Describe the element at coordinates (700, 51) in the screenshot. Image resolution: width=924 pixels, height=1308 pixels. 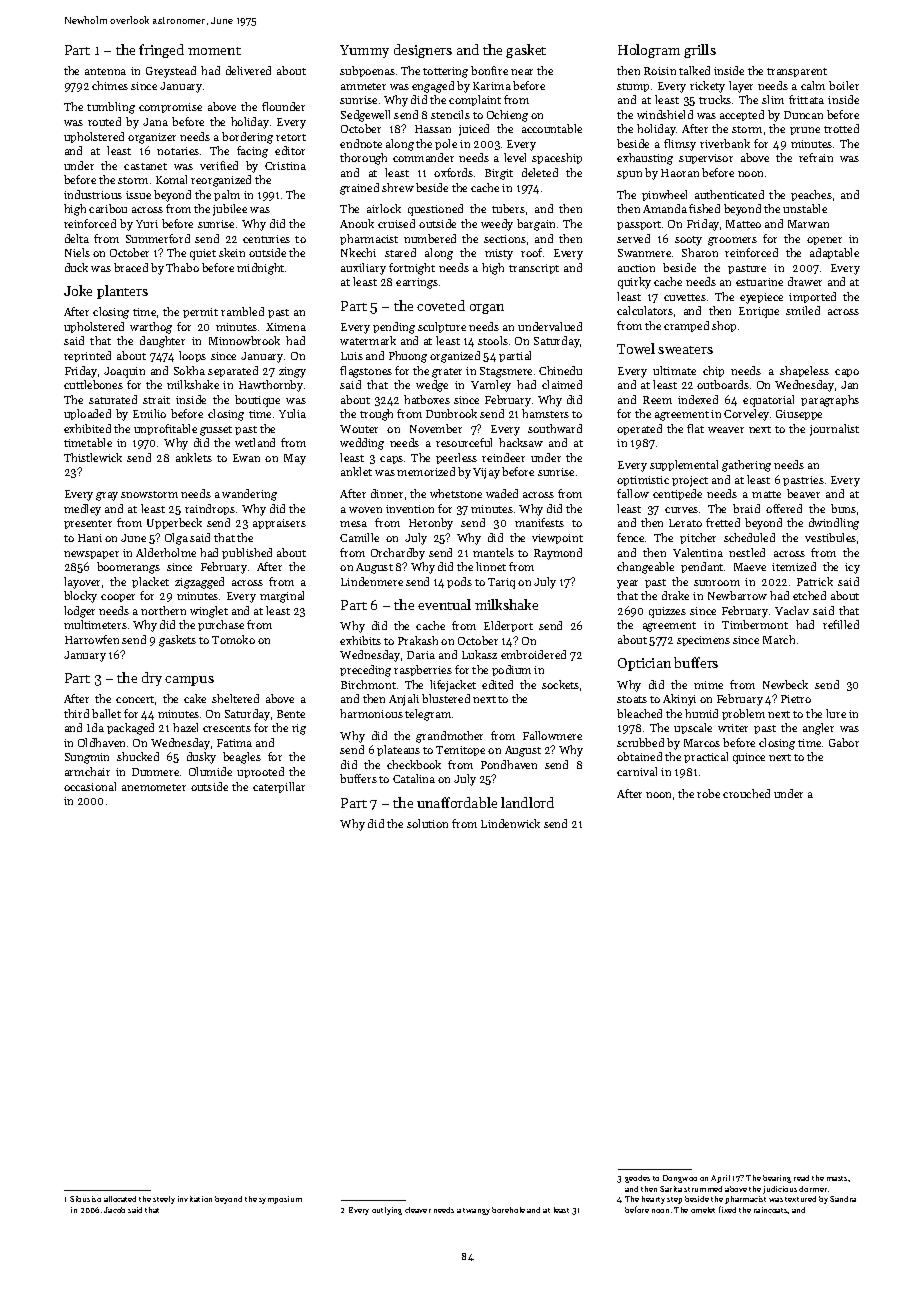
I see `grills` at that location.
